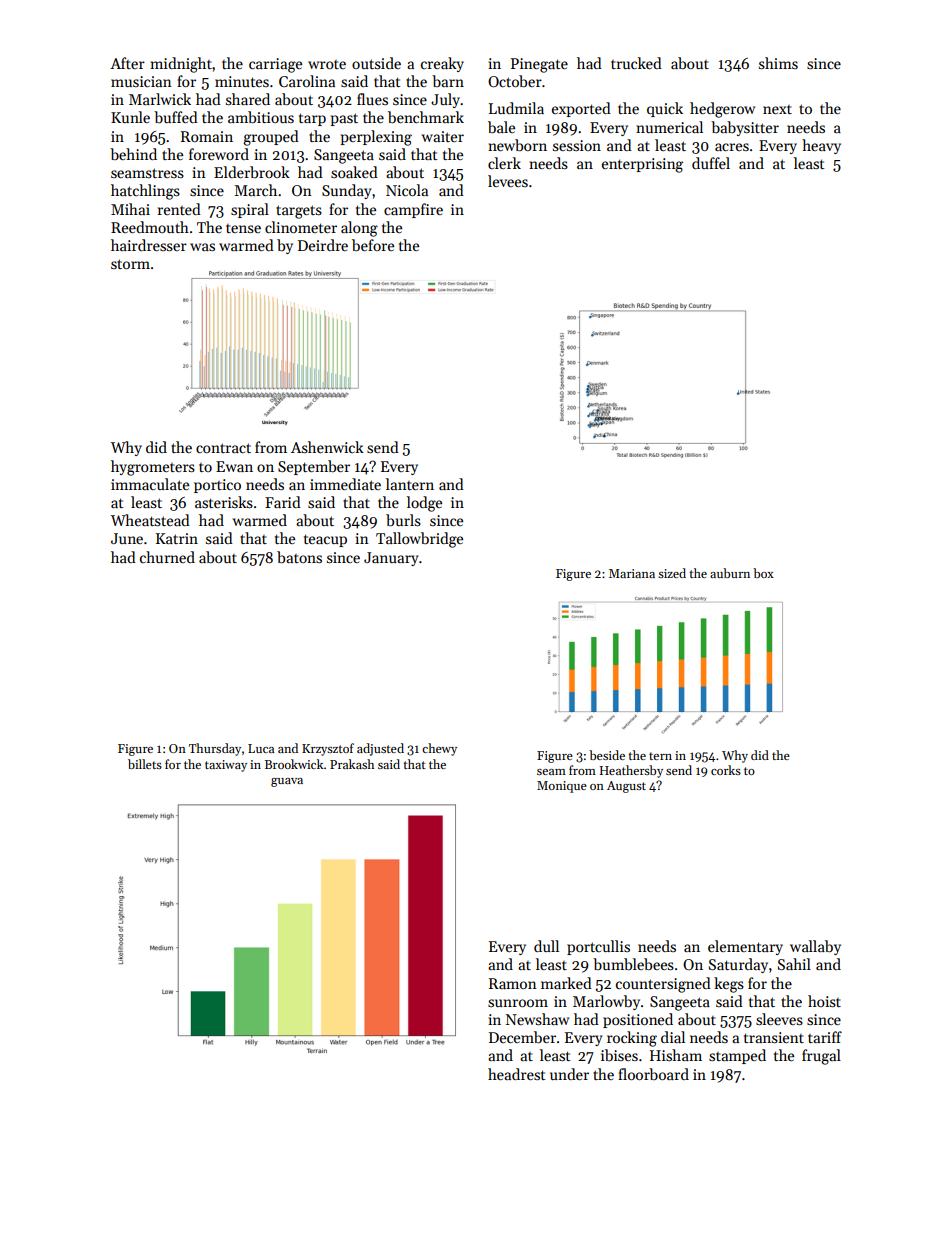 This page has height=1233, width=952. Describe the element at coordinates (711, 163) in the page. I see `duffel` at that location.
